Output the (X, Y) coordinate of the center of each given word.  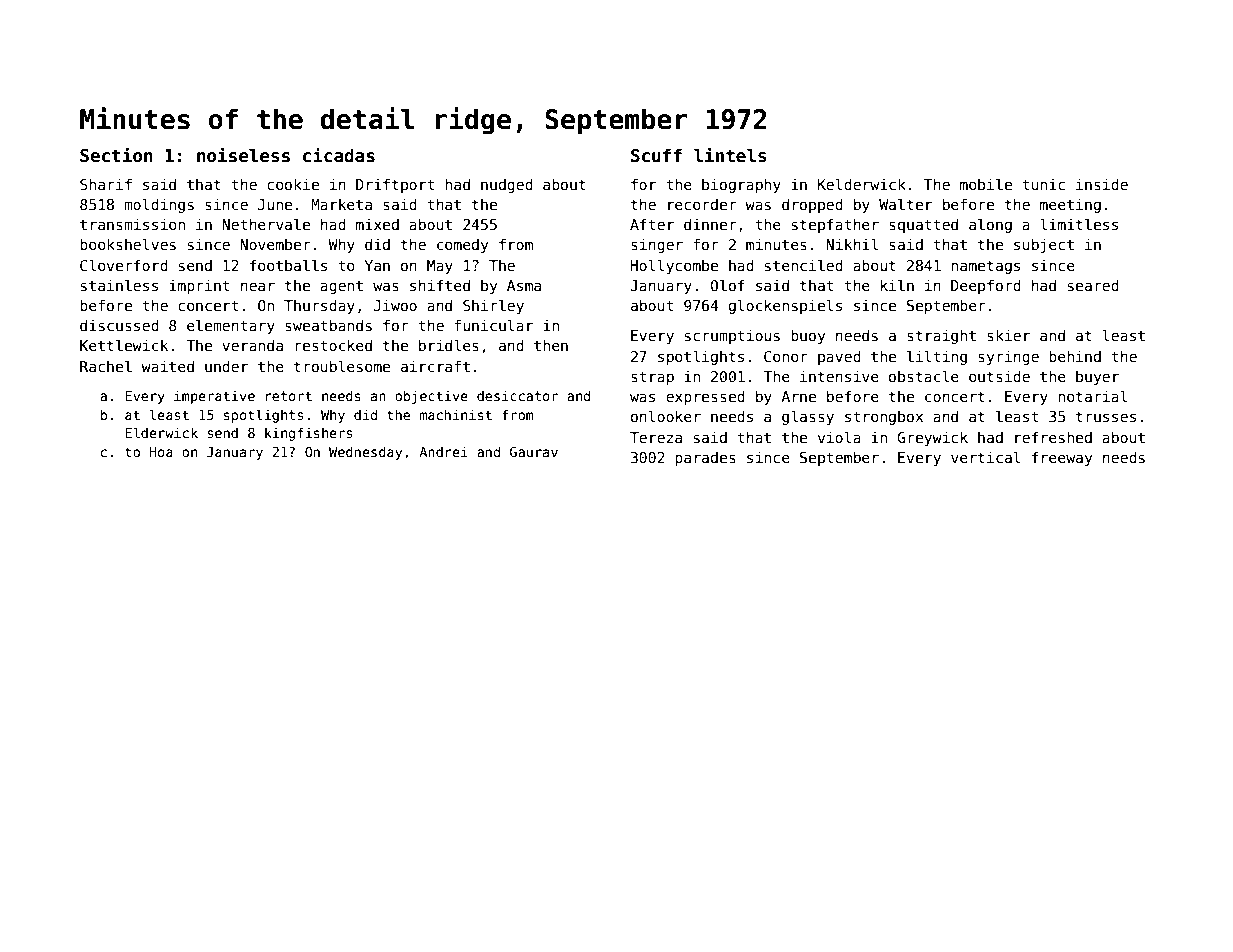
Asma (524, 285)
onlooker (666, 416)
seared (1093, 285)
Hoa (161, 452)
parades (705, 458)
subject (1044, 245)
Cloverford (124, 265)
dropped (812, 205)
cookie (293, 184)
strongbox (884, 418)
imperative (214, 397)
